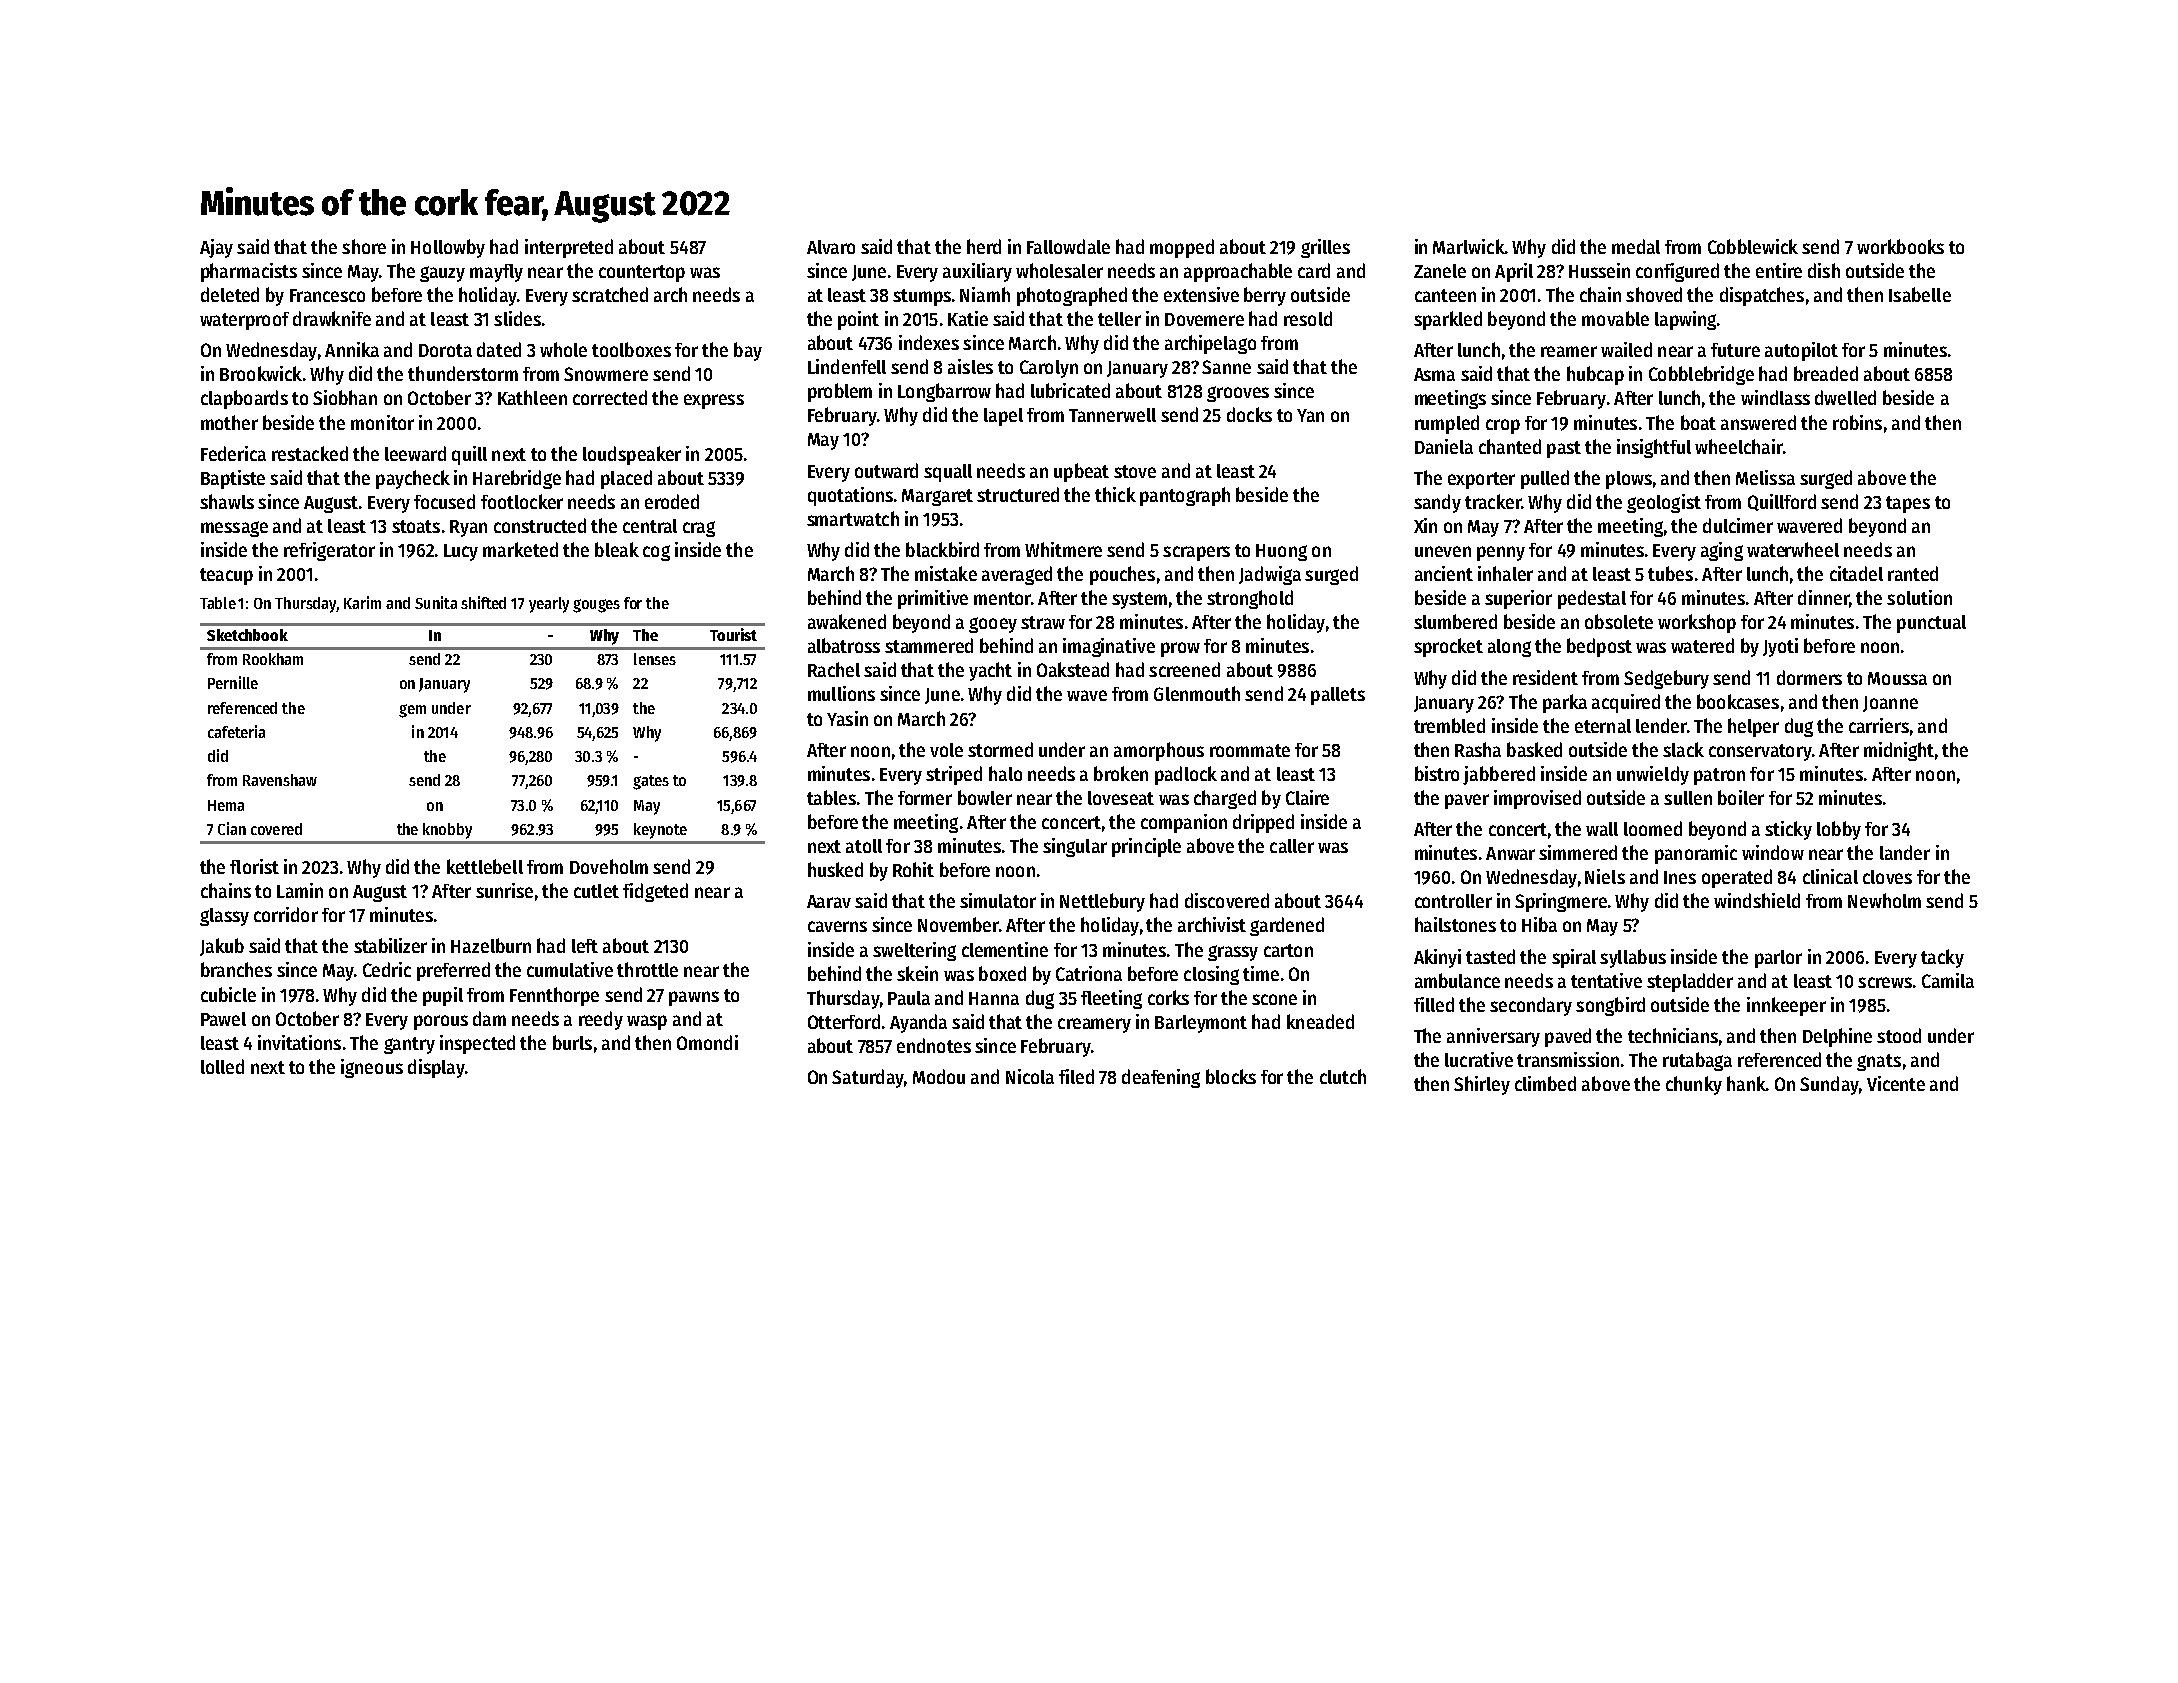  Describe the element at coordinates (233, 682) in the document. I see `Pernille` at that location.
